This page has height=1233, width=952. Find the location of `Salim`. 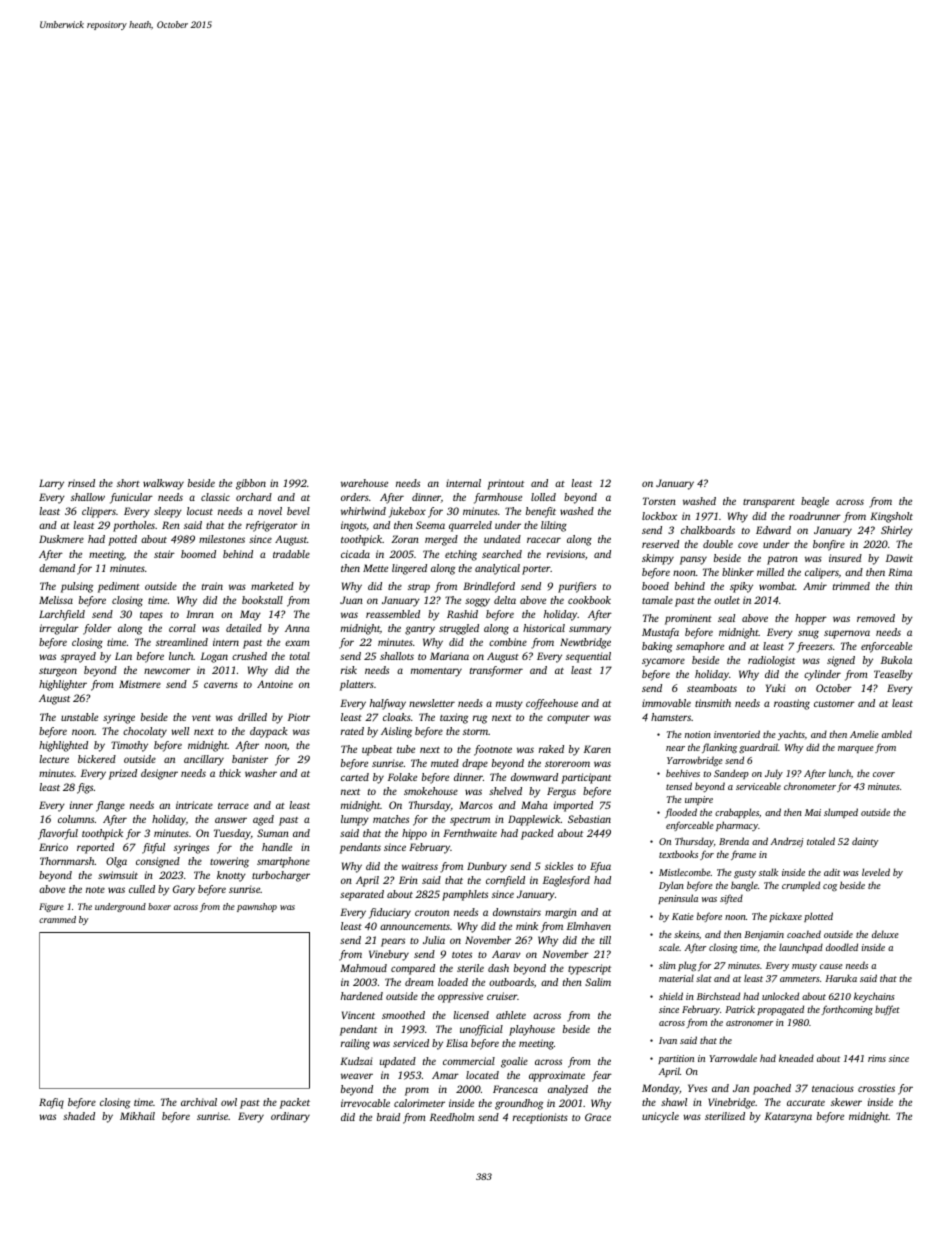

Salim is located at coordinates (598, 982).
